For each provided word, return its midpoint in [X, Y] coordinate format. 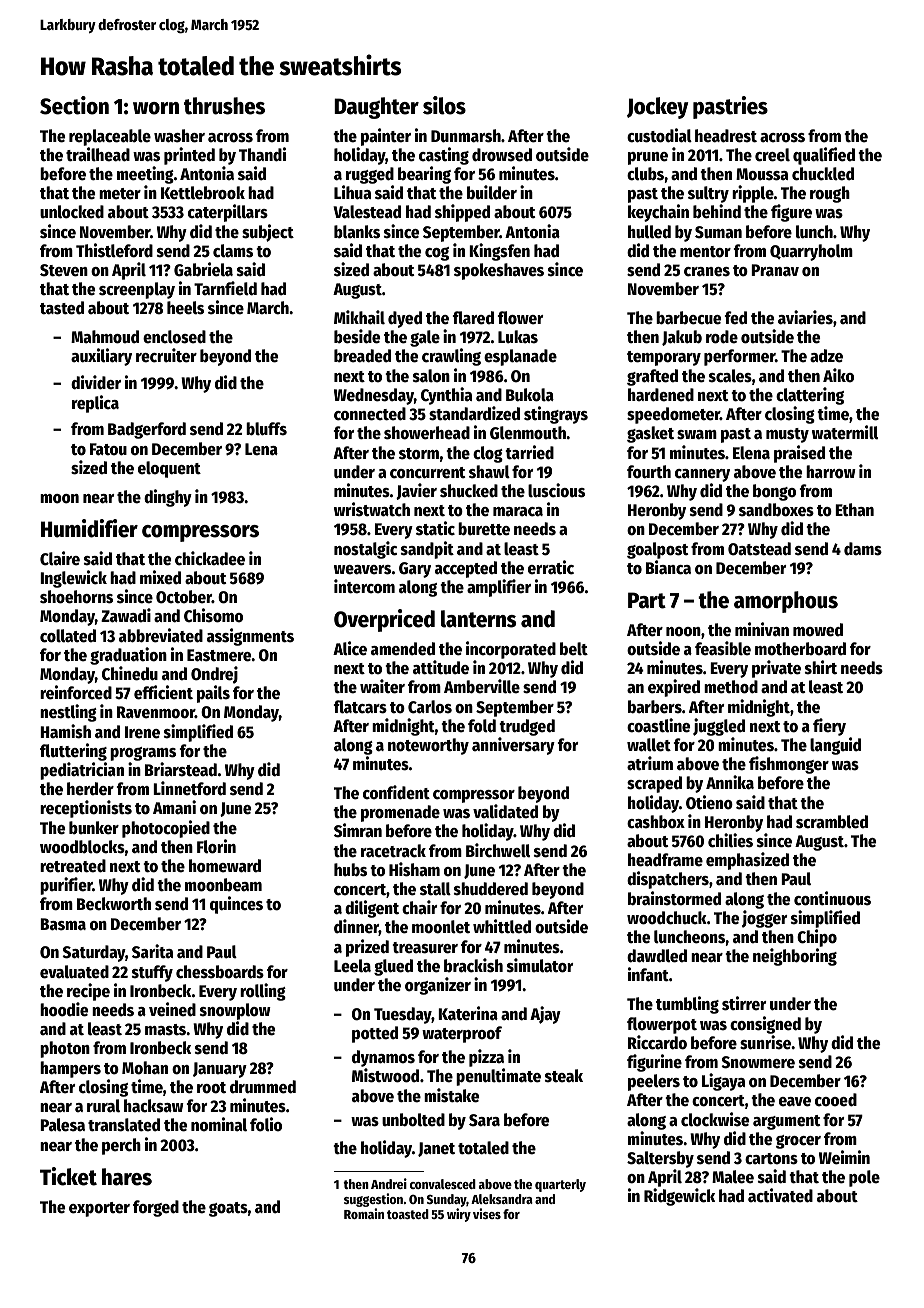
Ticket [68, 1176]
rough [830, 194]
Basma [63, 924]
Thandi [262, 154]
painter [386, 137]
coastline [658, 725]
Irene [142, 732]
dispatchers [668, 880]
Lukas [518, 337]
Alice [350, 648]
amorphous [786, 602]
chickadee [210, 558]
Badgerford [147, 430]
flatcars [360, 707]
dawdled [657, 956]
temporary [664, 358]
